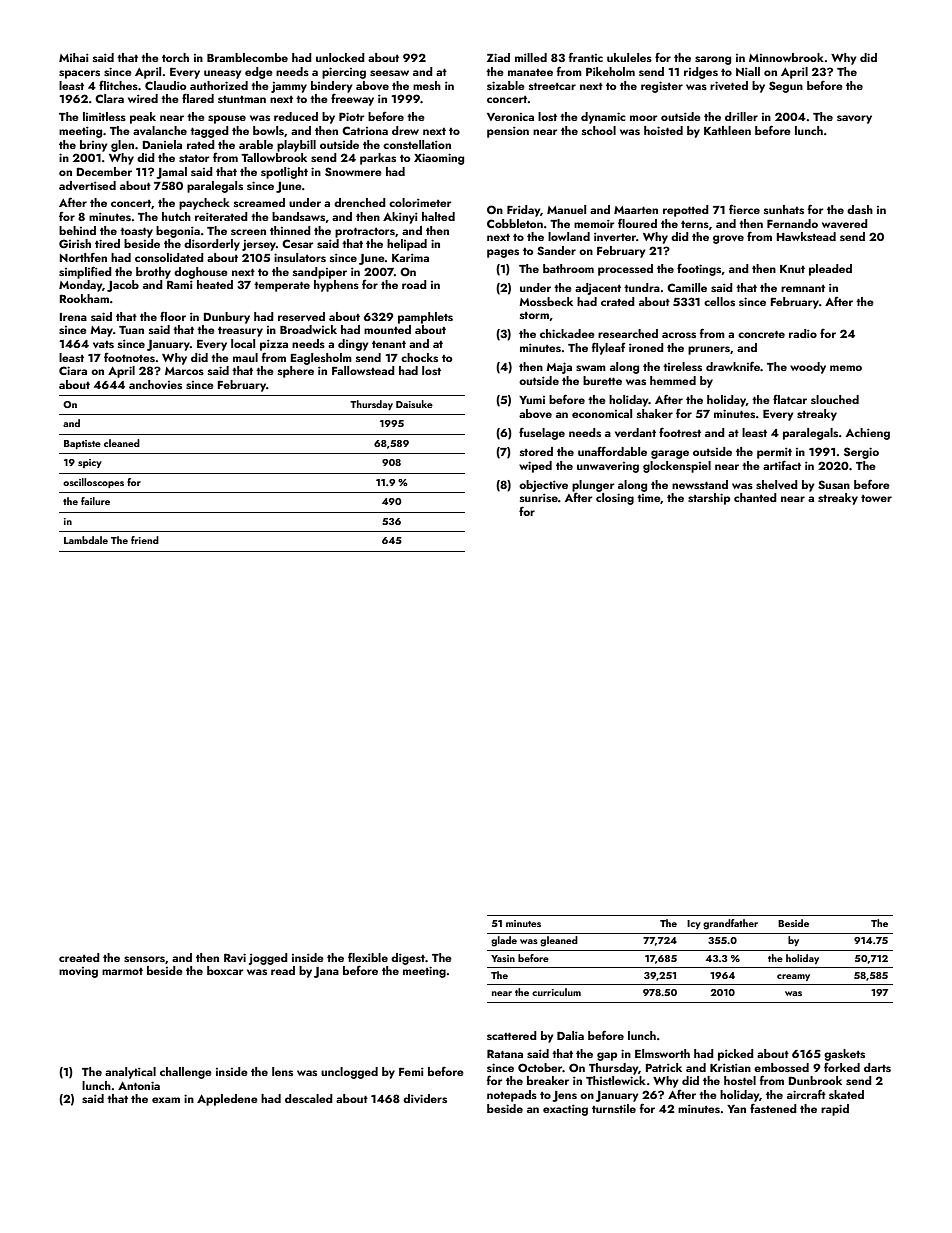 This document has height=1233, width=952. What do you see at coordinates (845, 223) in the document?
I see `wavered` at bounding box center [845, 223].
